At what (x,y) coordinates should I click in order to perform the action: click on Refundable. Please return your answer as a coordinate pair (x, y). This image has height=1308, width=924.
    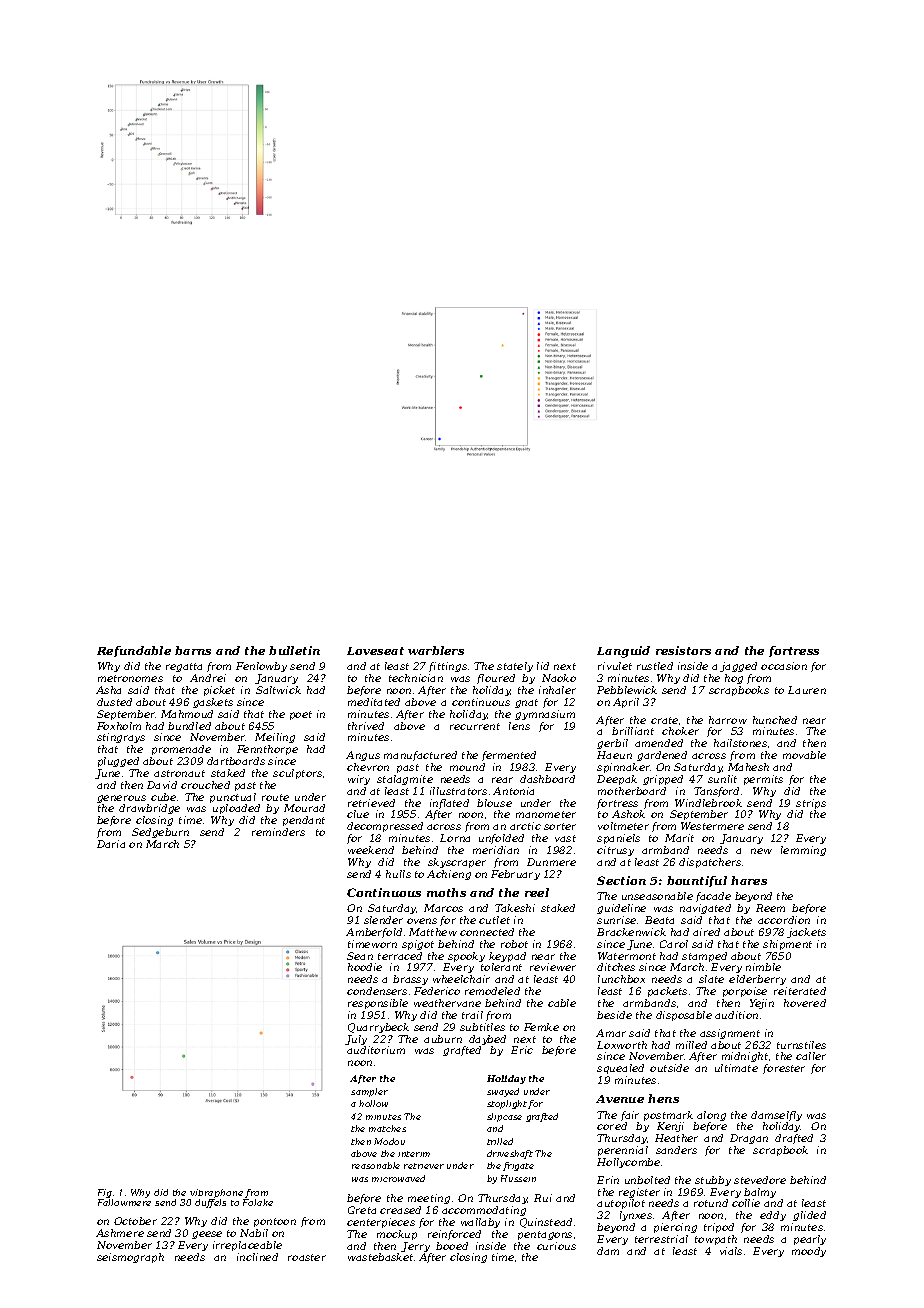
    Looking at the image, I should click on (134, 651).
